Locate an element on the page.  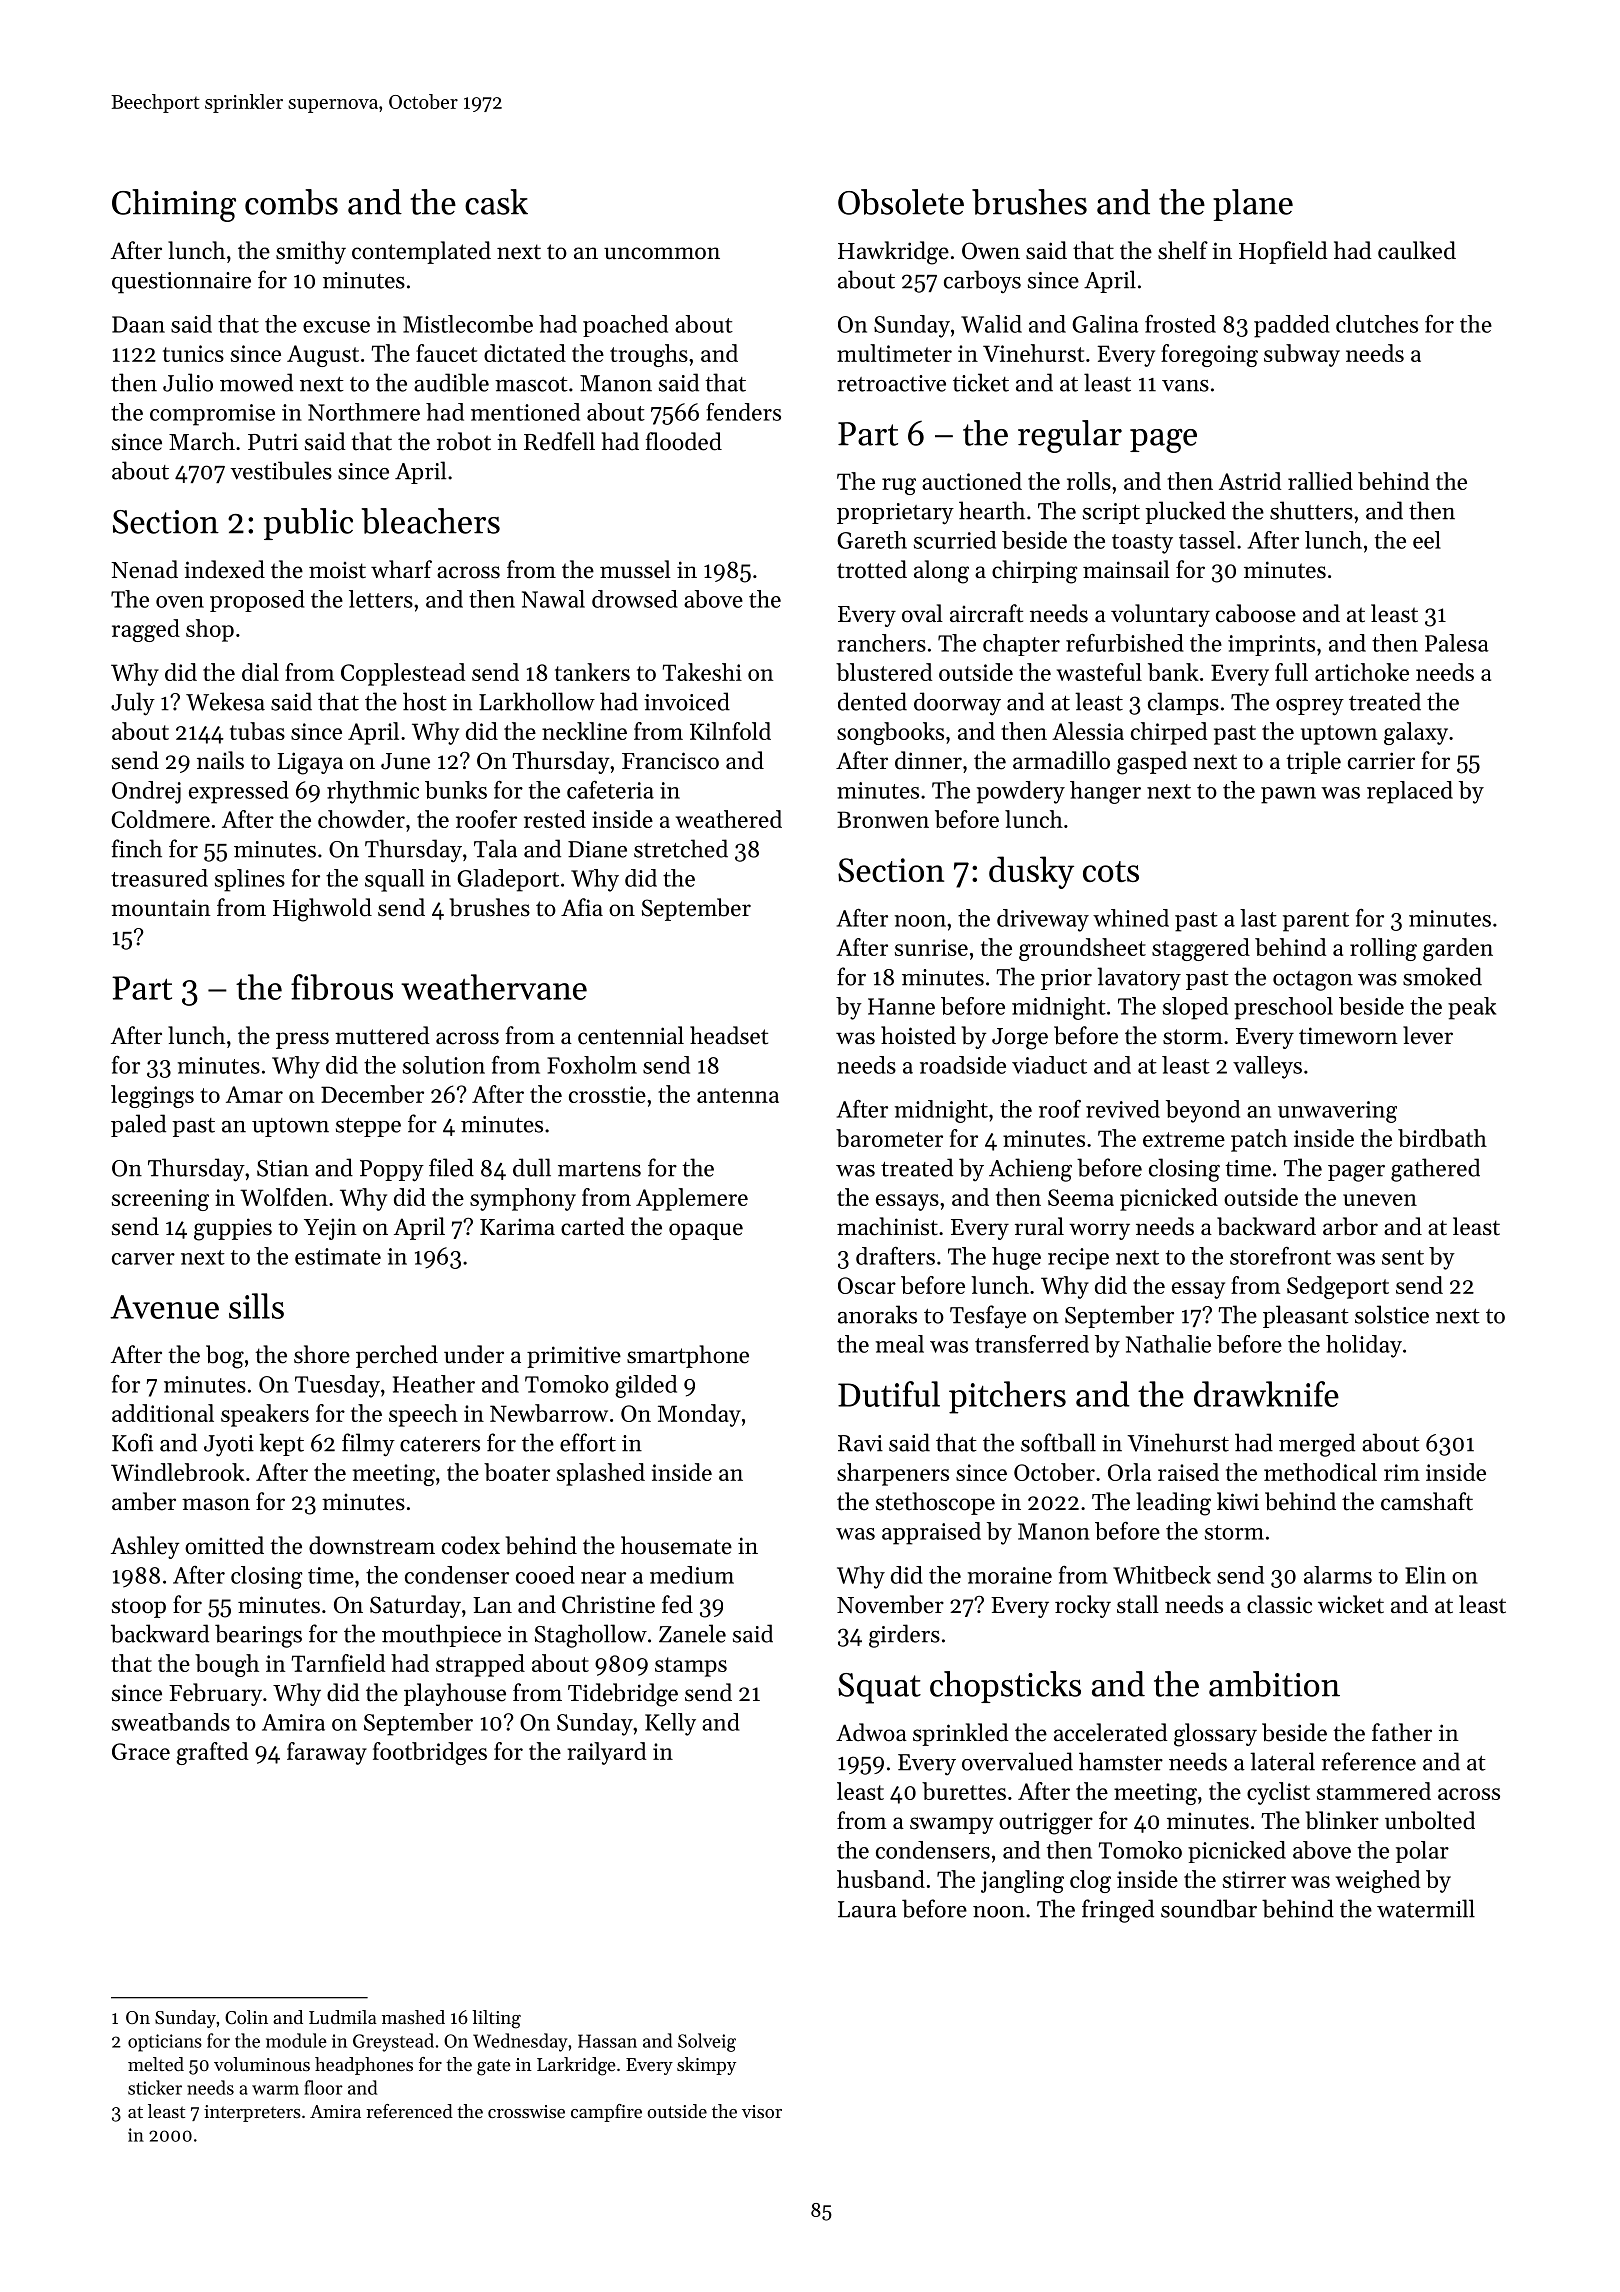
Applemere is located at coordinates (692, 1199).
